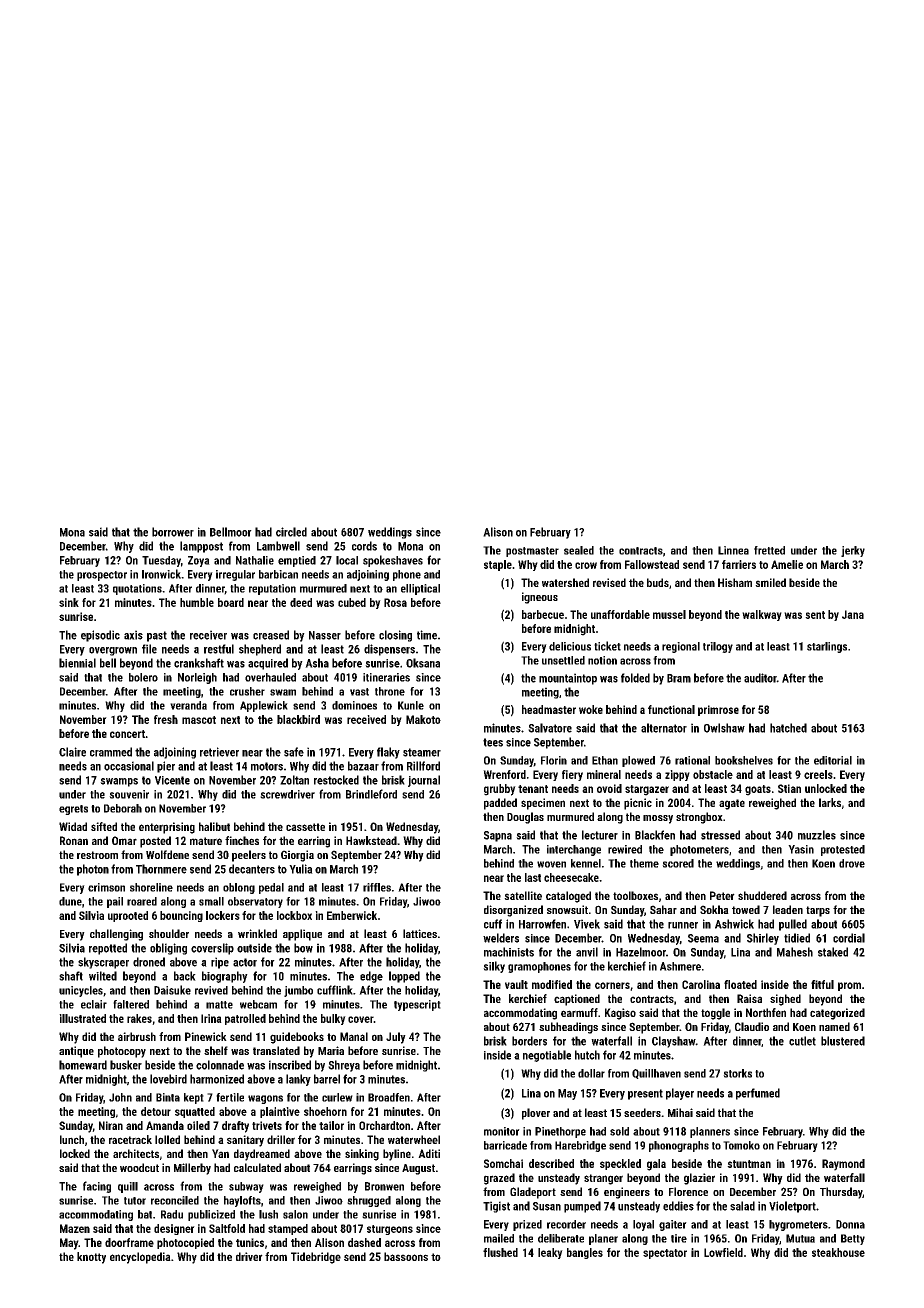  Describe the element at coordinates (665, 1254) in the page. I see `spectator` at that location.
